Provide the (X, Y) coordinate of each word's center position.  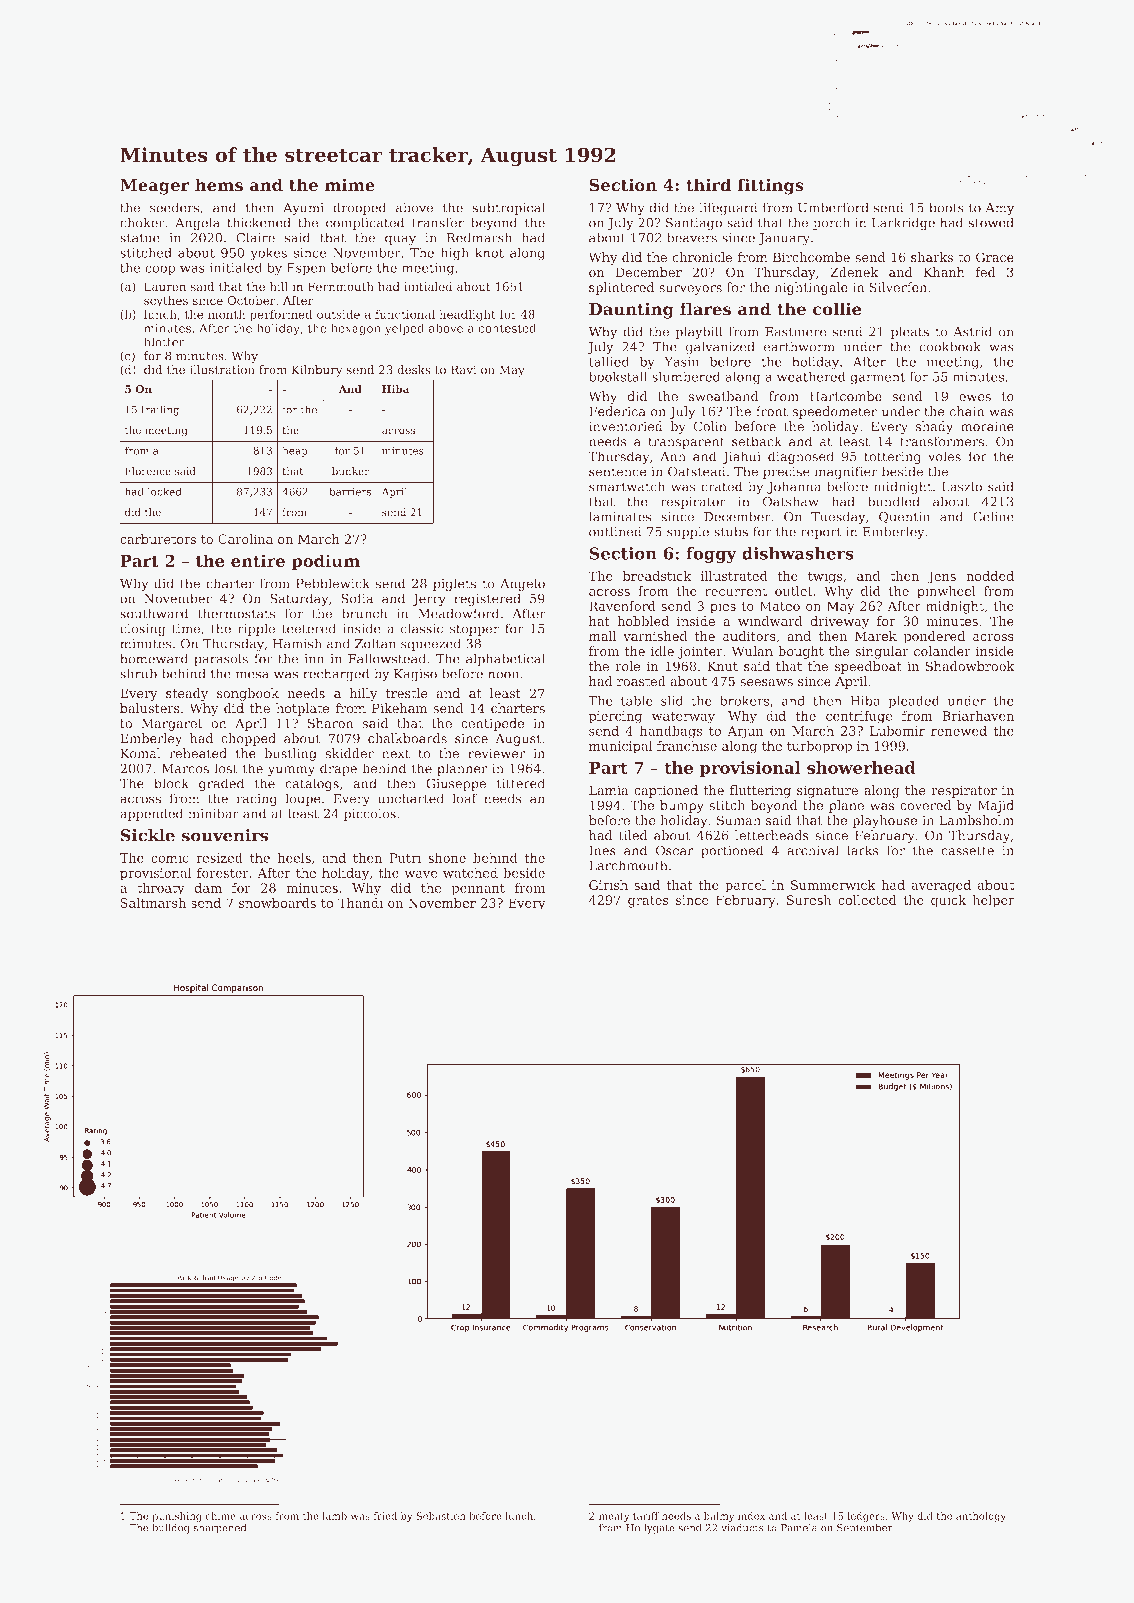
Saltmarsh (153, 903)
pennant (478, 889)
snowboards (277, 903)
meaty (614, 1517)
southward (154, 613)
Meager (154, 187)
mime (350, 184)
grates (648, 902)
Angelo (522, 584)
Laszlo (962, 486)
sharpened (220, 1529)
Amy (1000, 209)
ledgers (866, 1517)
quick (948, 901)
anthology (981, 1517)
